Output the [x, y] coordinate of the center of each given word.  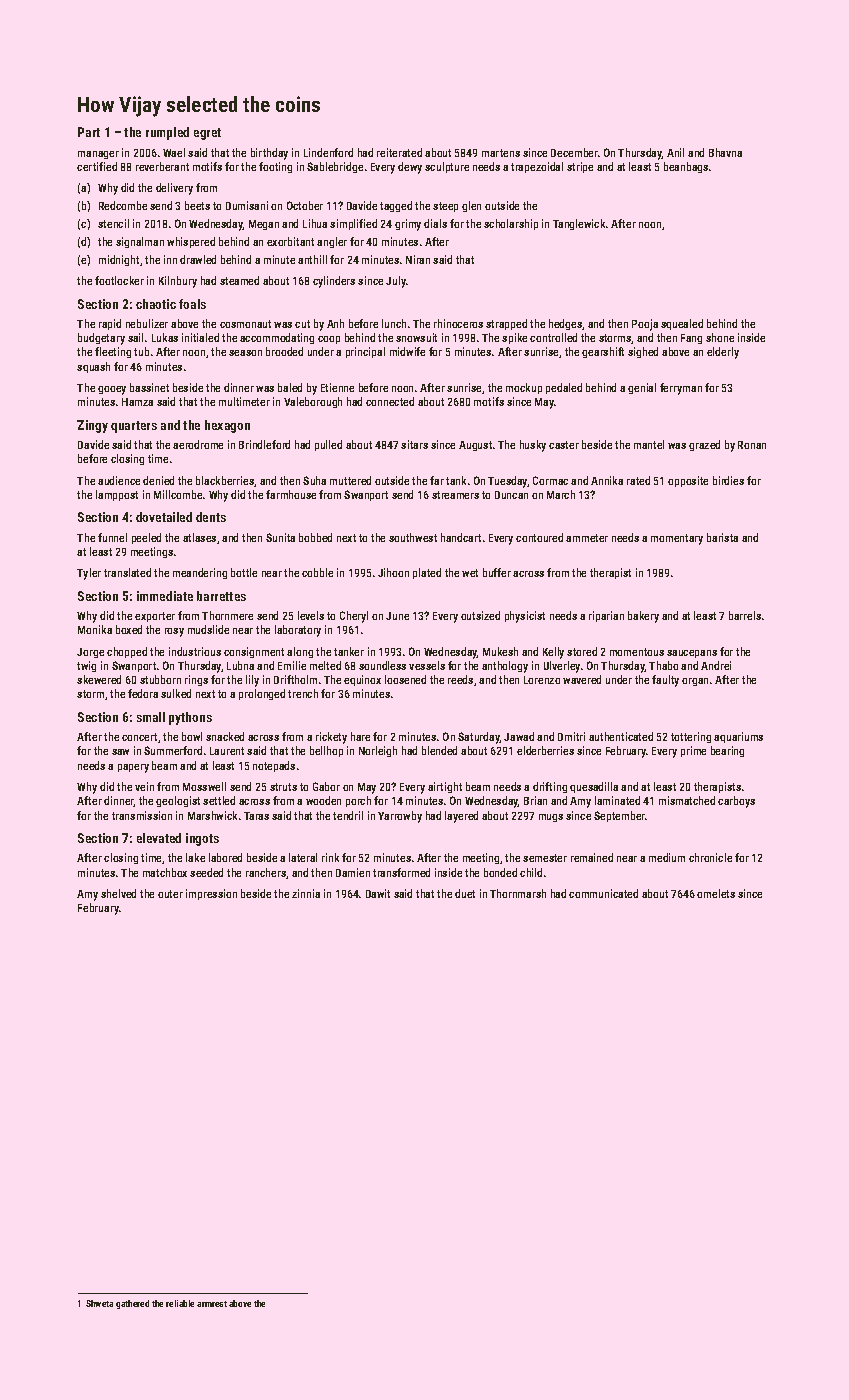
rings [196, 680]
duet [465, 893]
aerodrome [198, 444]
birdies [728, 480]
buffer [497, 572]
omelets [716, 893]
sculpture [447, 167]
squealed [682, 324]
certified [97, 166]
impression [211, 894]
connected [390, 401]
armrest [212, 1304]
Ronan [752, 445]
